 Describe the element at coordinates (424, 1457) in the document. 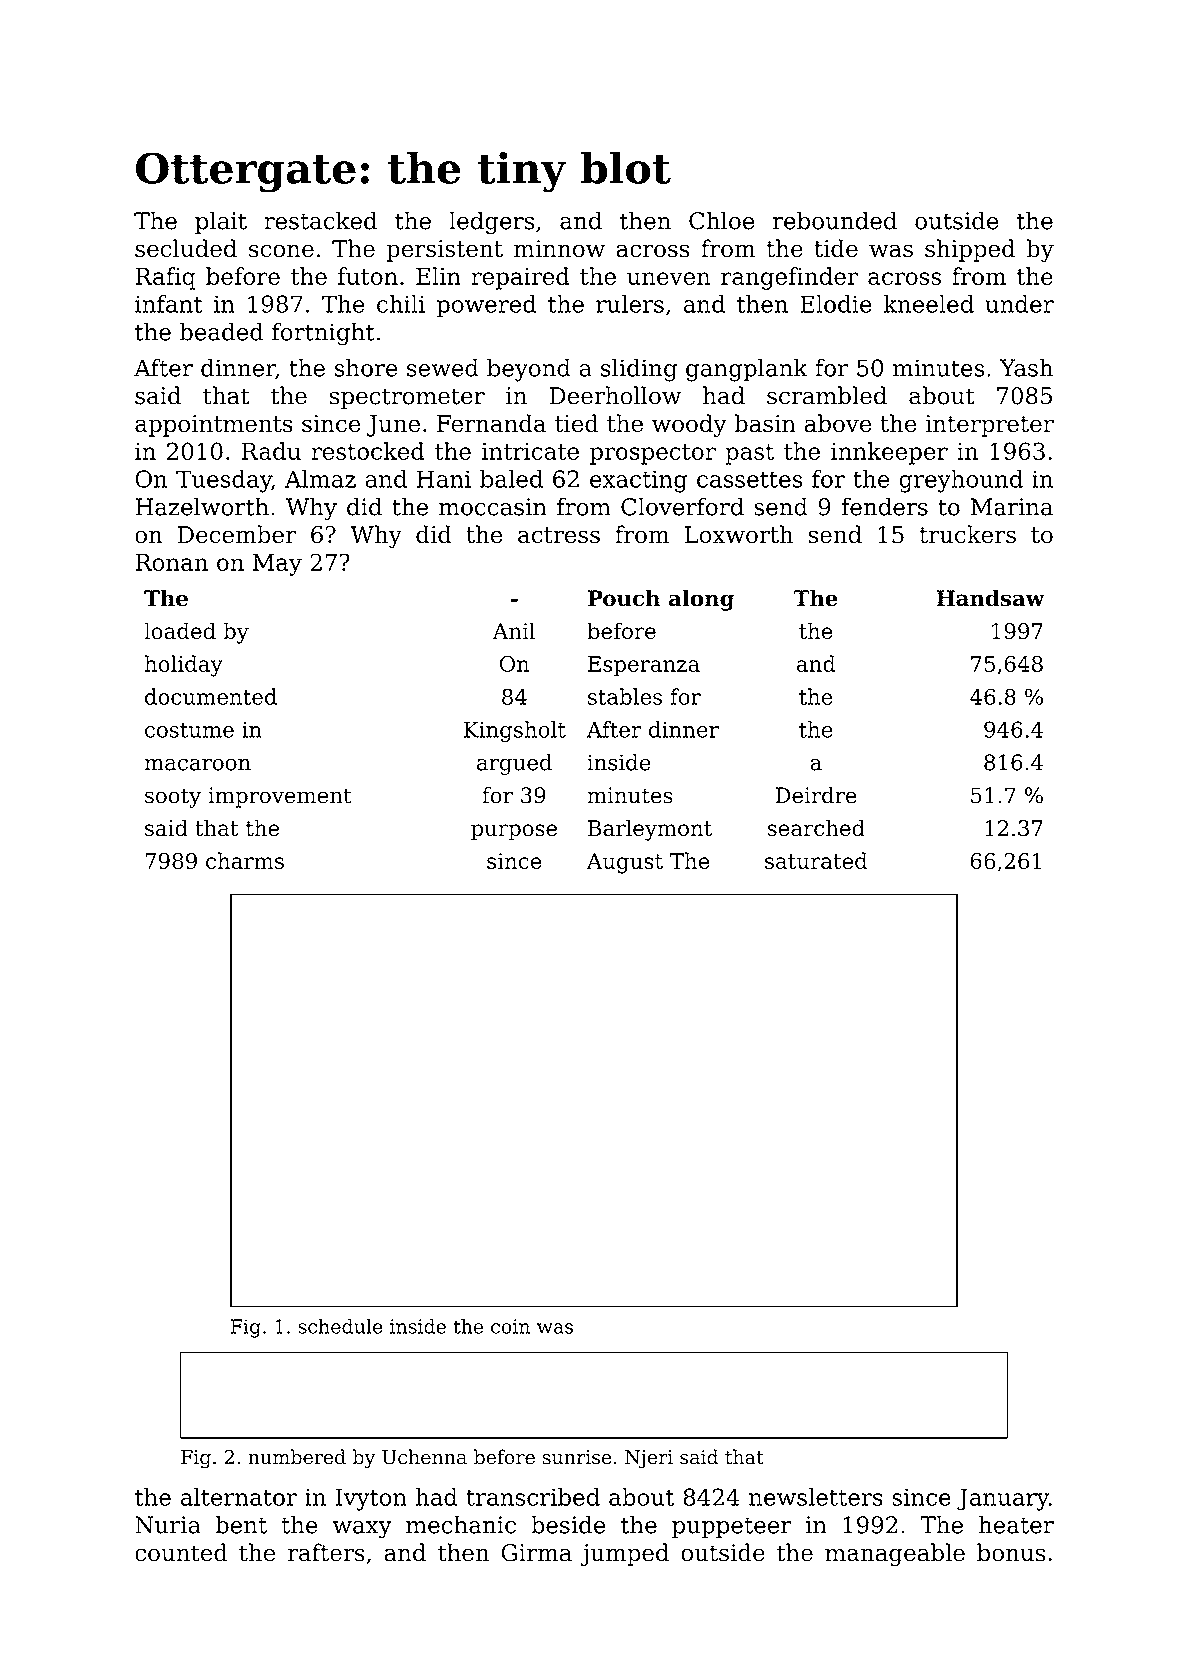

I see `Uchenna` at that location.
